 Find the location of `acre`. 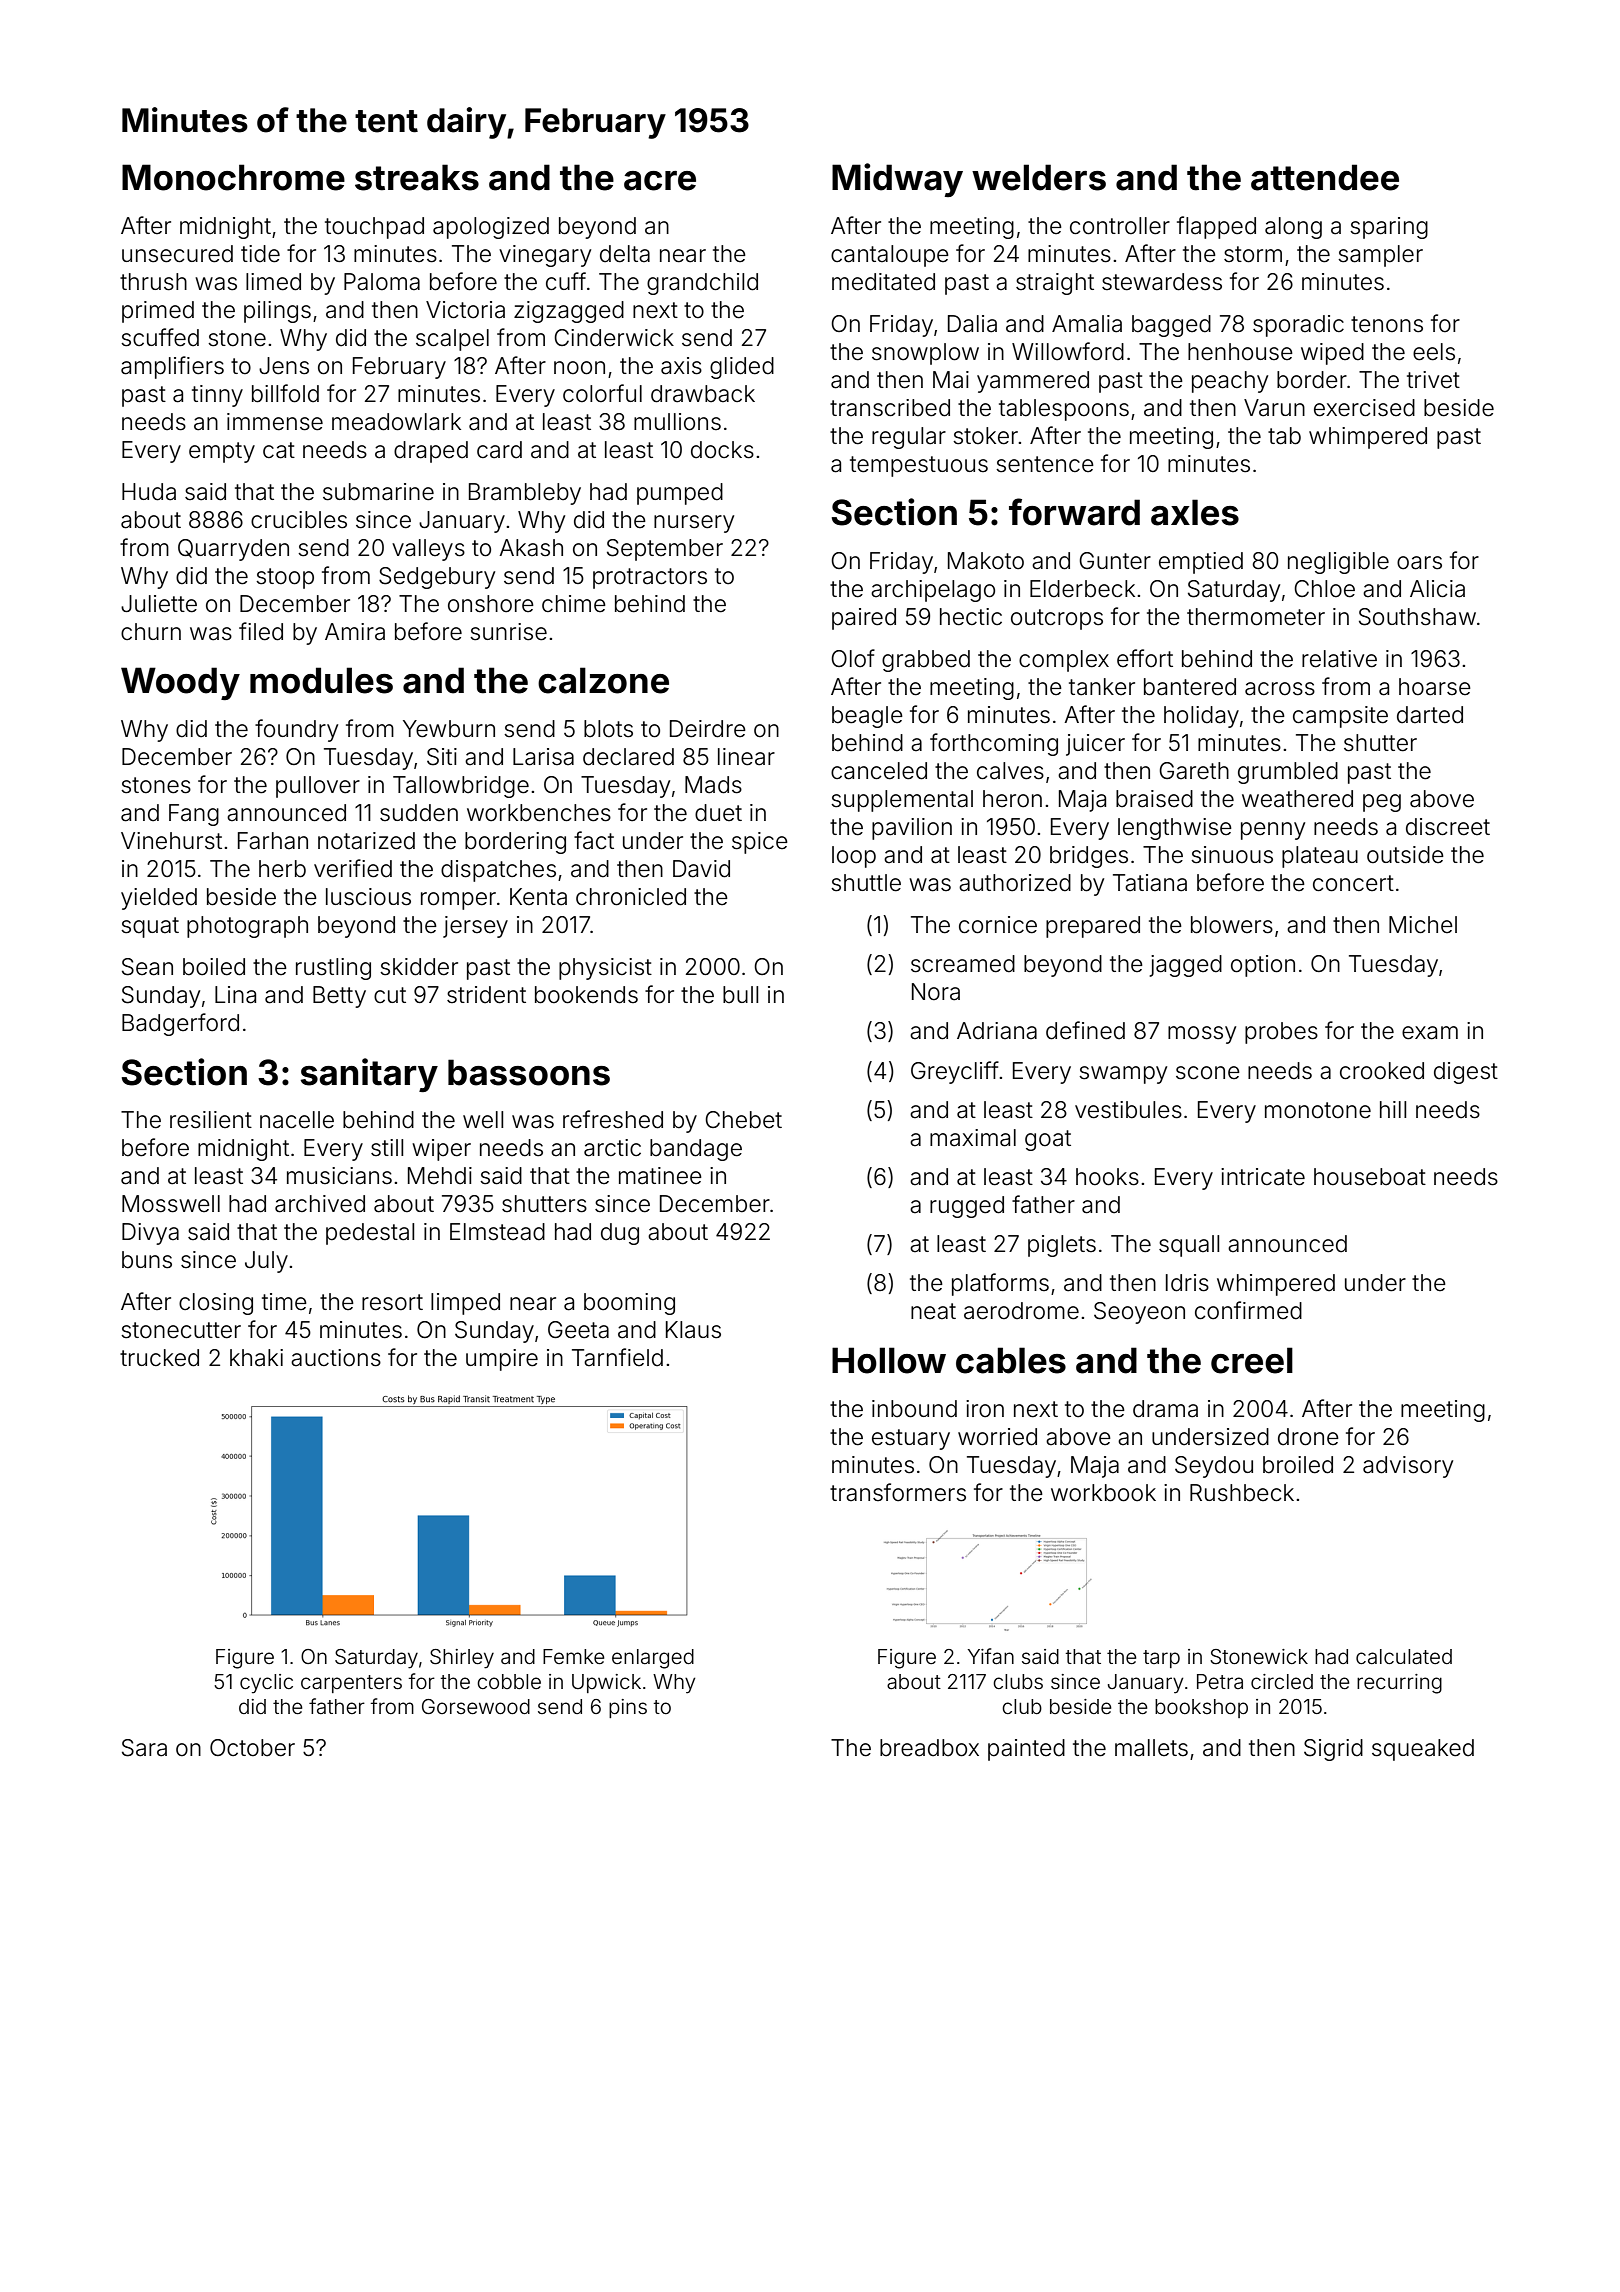

acre is located at coordinates (660, 181).
